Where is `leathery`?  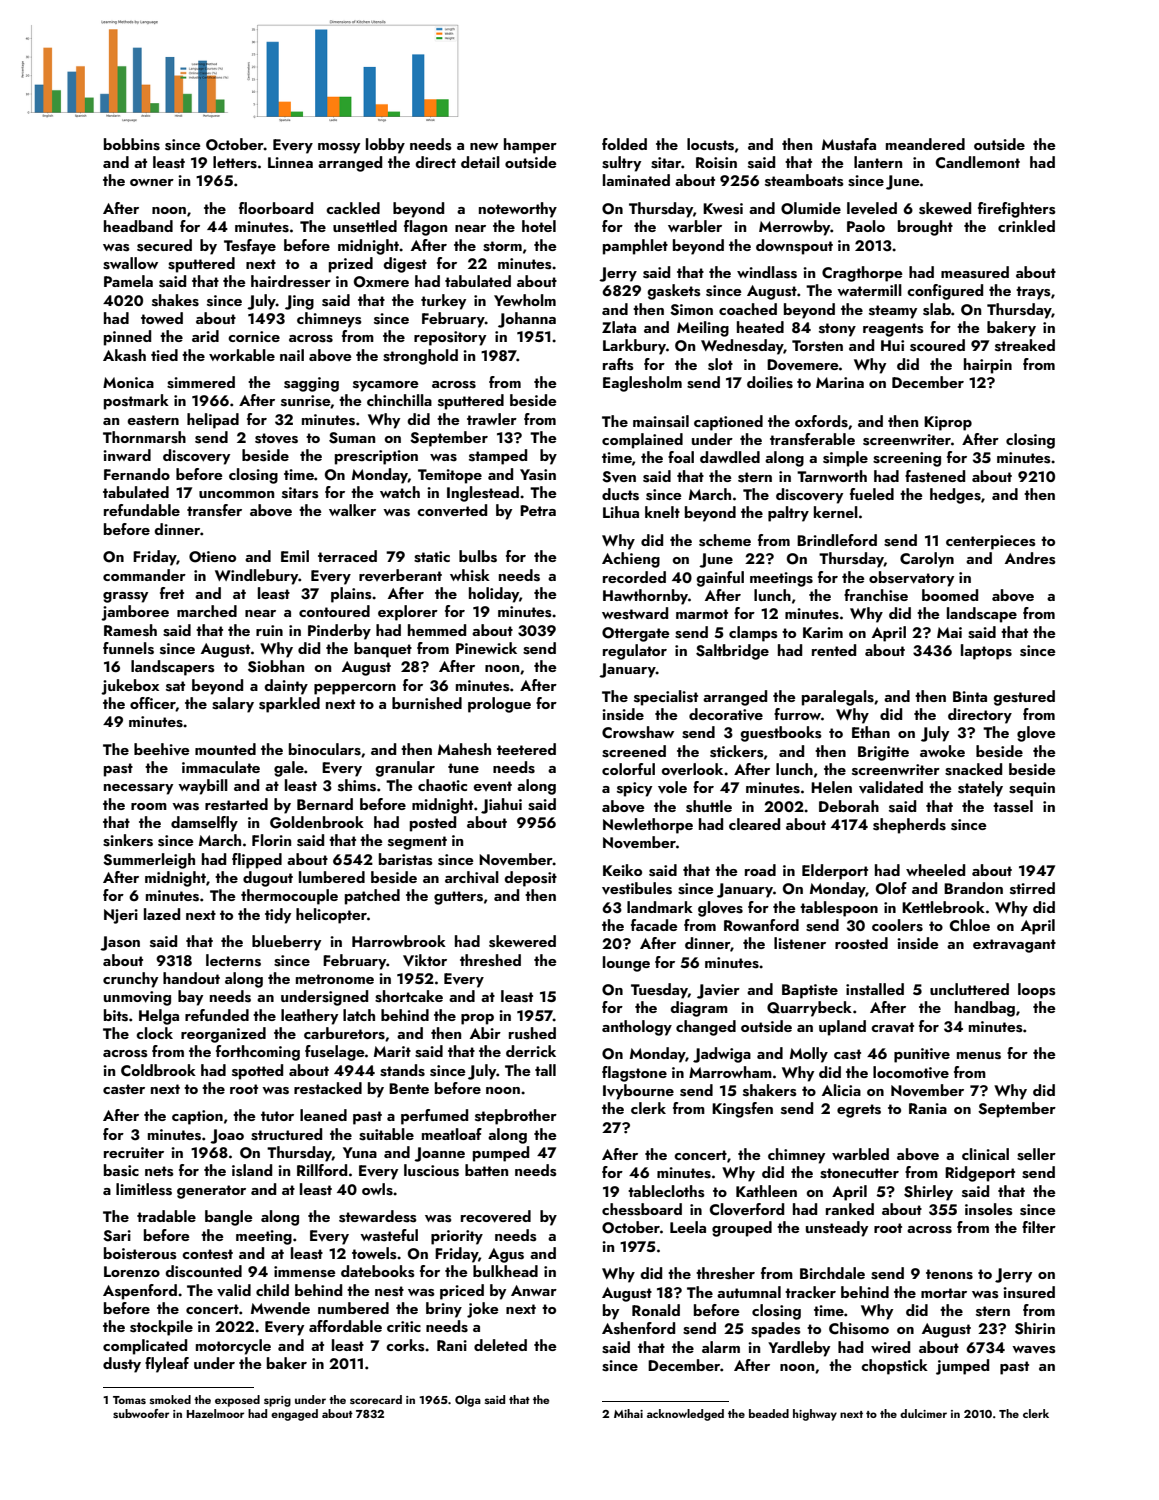 leathery is located at coordinates (309, 1017).
